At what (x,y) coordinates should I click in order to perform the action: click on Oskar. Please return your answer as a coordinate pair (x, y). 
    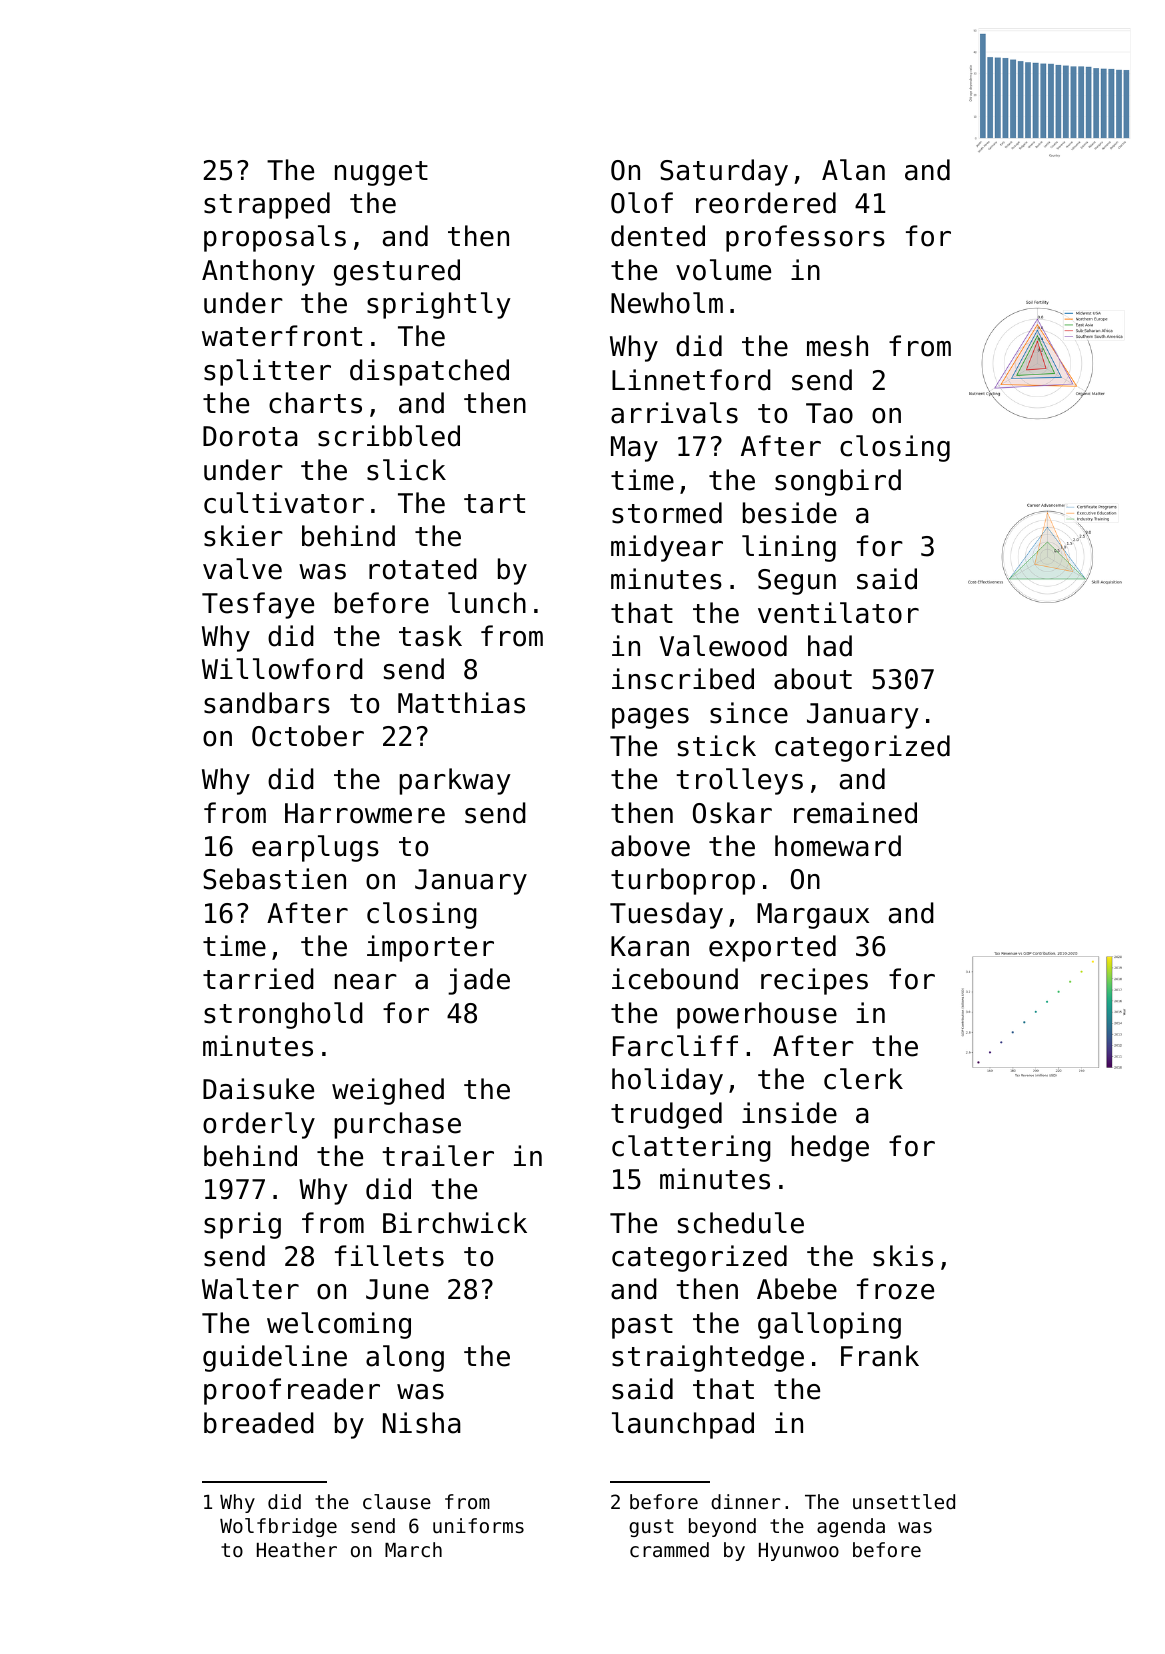
    Looking at the image, I should click on (732, 813).
